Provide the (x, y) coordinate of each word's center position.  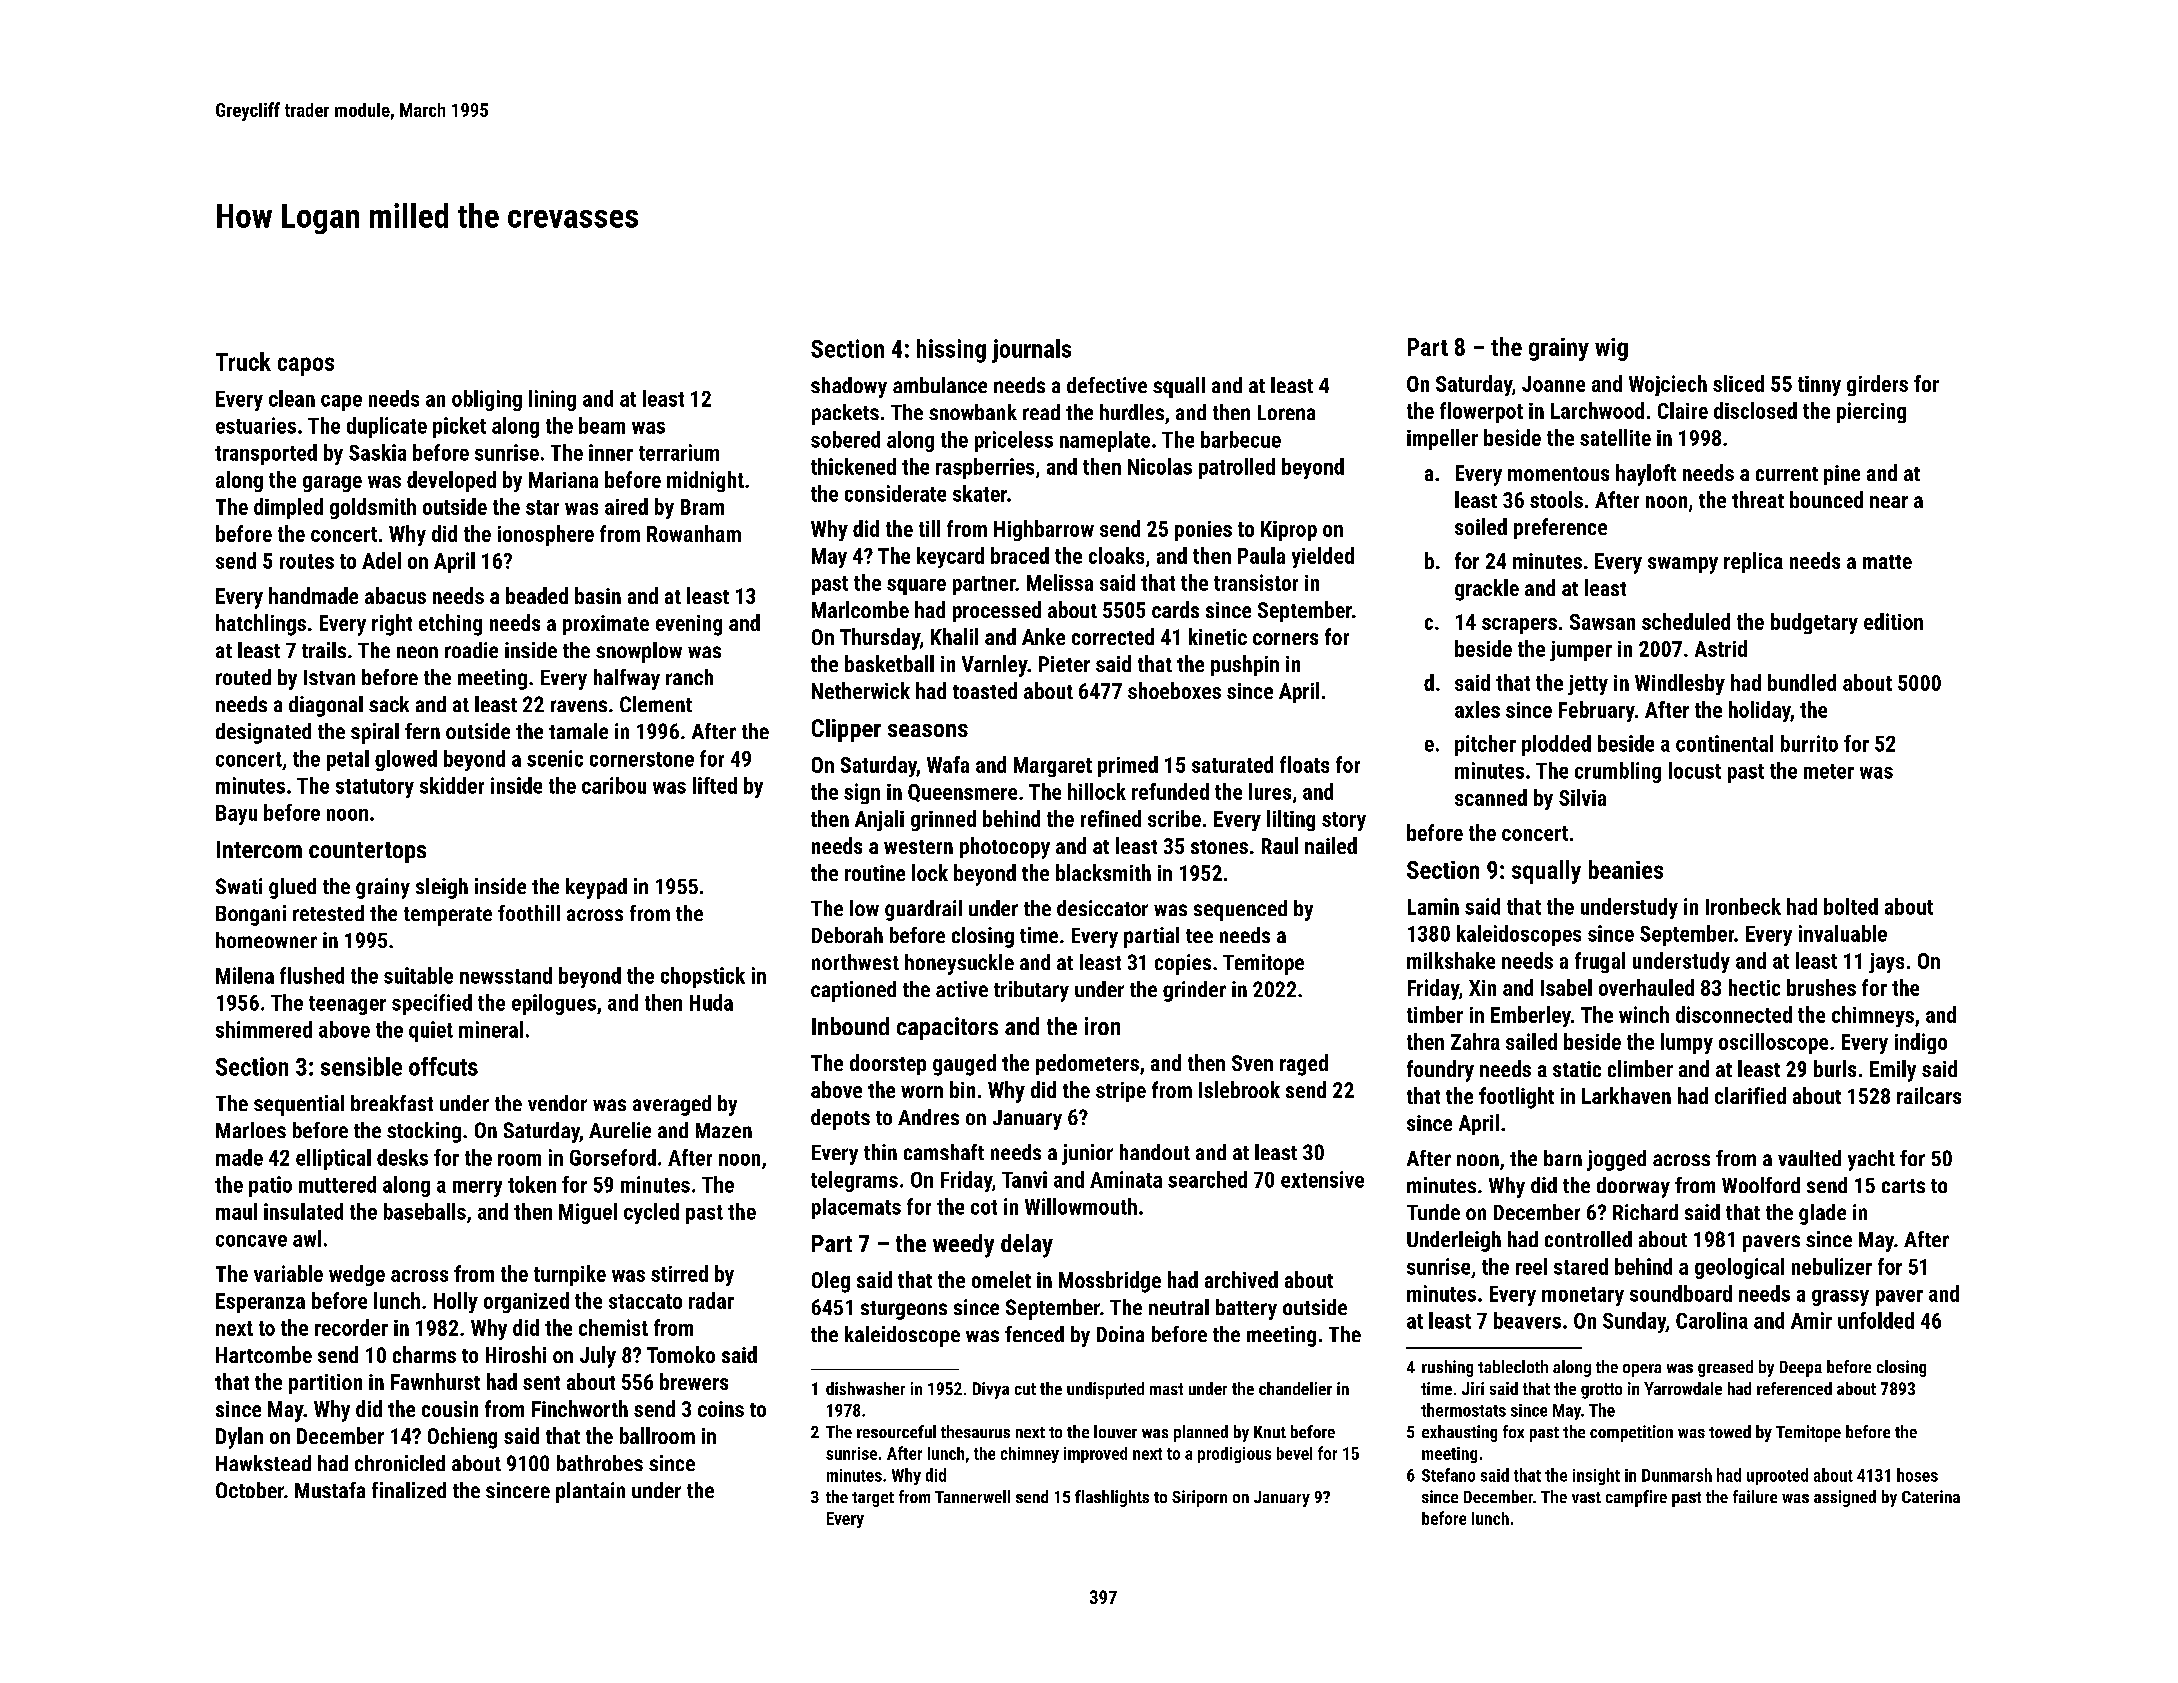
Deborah (847, 935)
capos (306, 366)
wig (1611, 349)
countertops (367, 852)
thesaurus (975, 1431)
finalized (409, 1490)
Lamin (1433, 906)
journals (1031, 351)
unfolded (1876, 1320)
